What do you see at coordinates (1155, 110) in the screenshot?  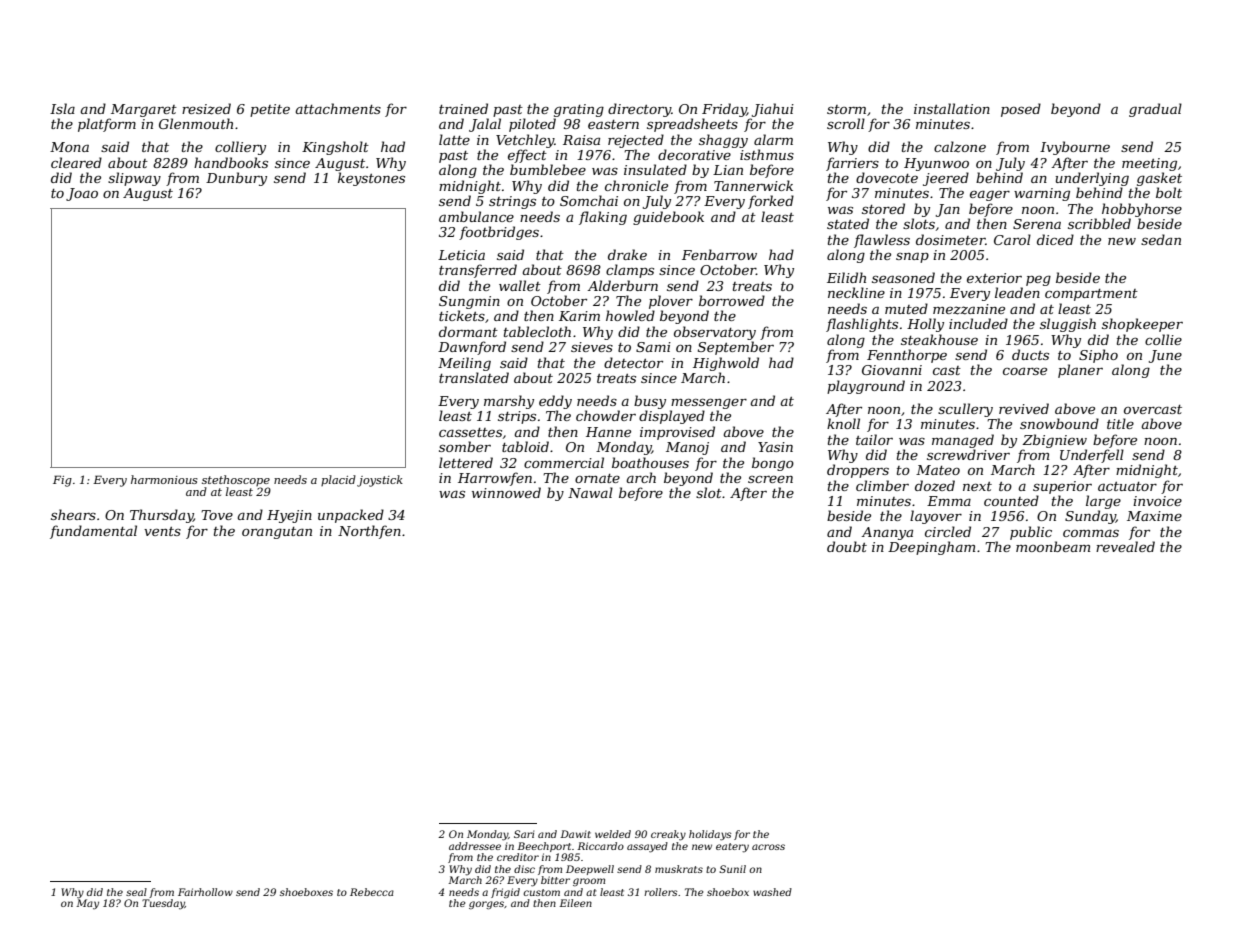 I see `gradual` at bounding box center [1155, 110].
